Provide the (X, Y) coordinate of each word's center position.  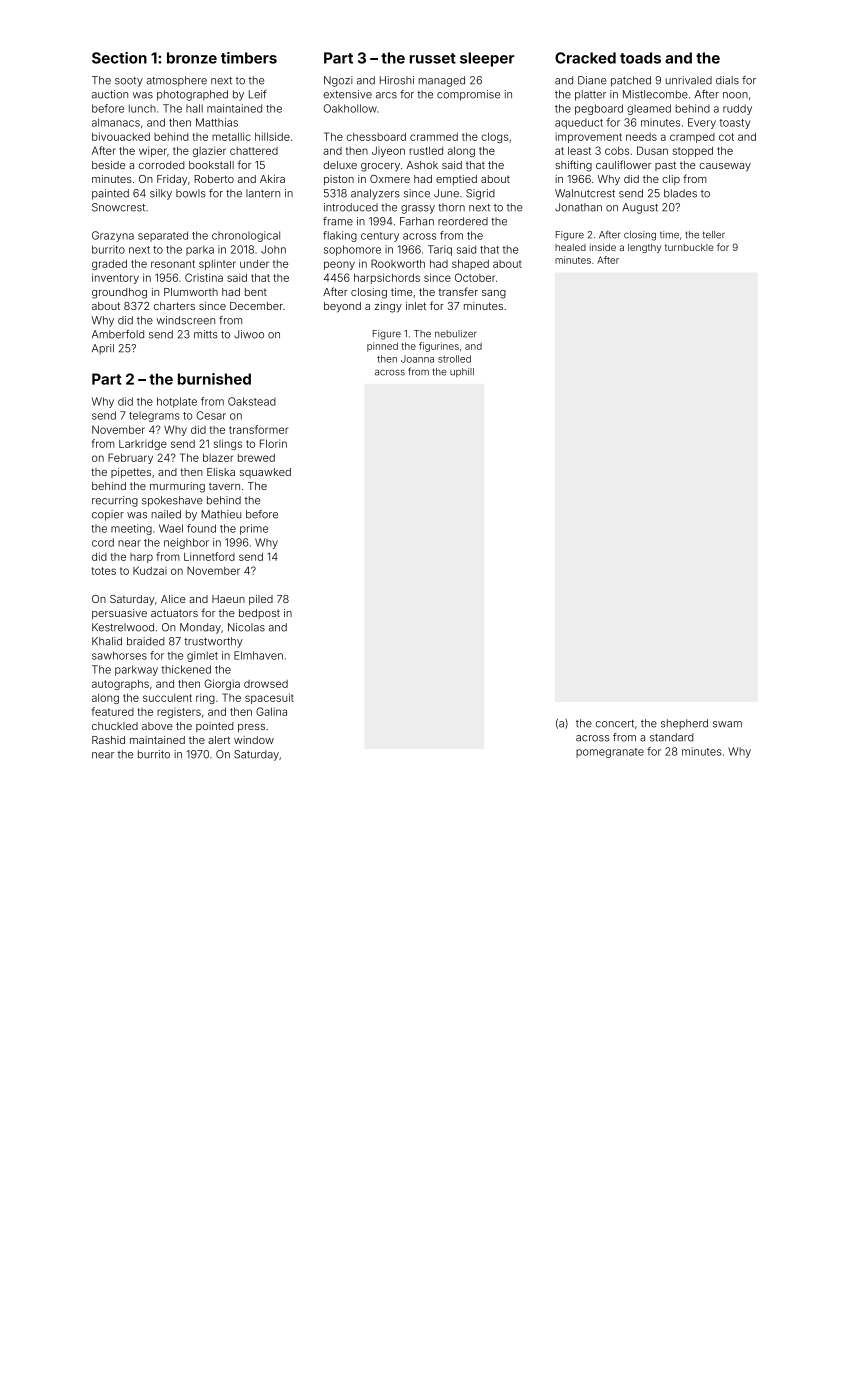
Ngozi (338, 81)
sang (494, 294)
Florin (273, 443)
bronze (192, 58)
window (254, 740)
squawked (265, 473)
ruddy (737, 109)
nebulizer (456, 334)
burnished (214, 379)
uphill (462, 372)
